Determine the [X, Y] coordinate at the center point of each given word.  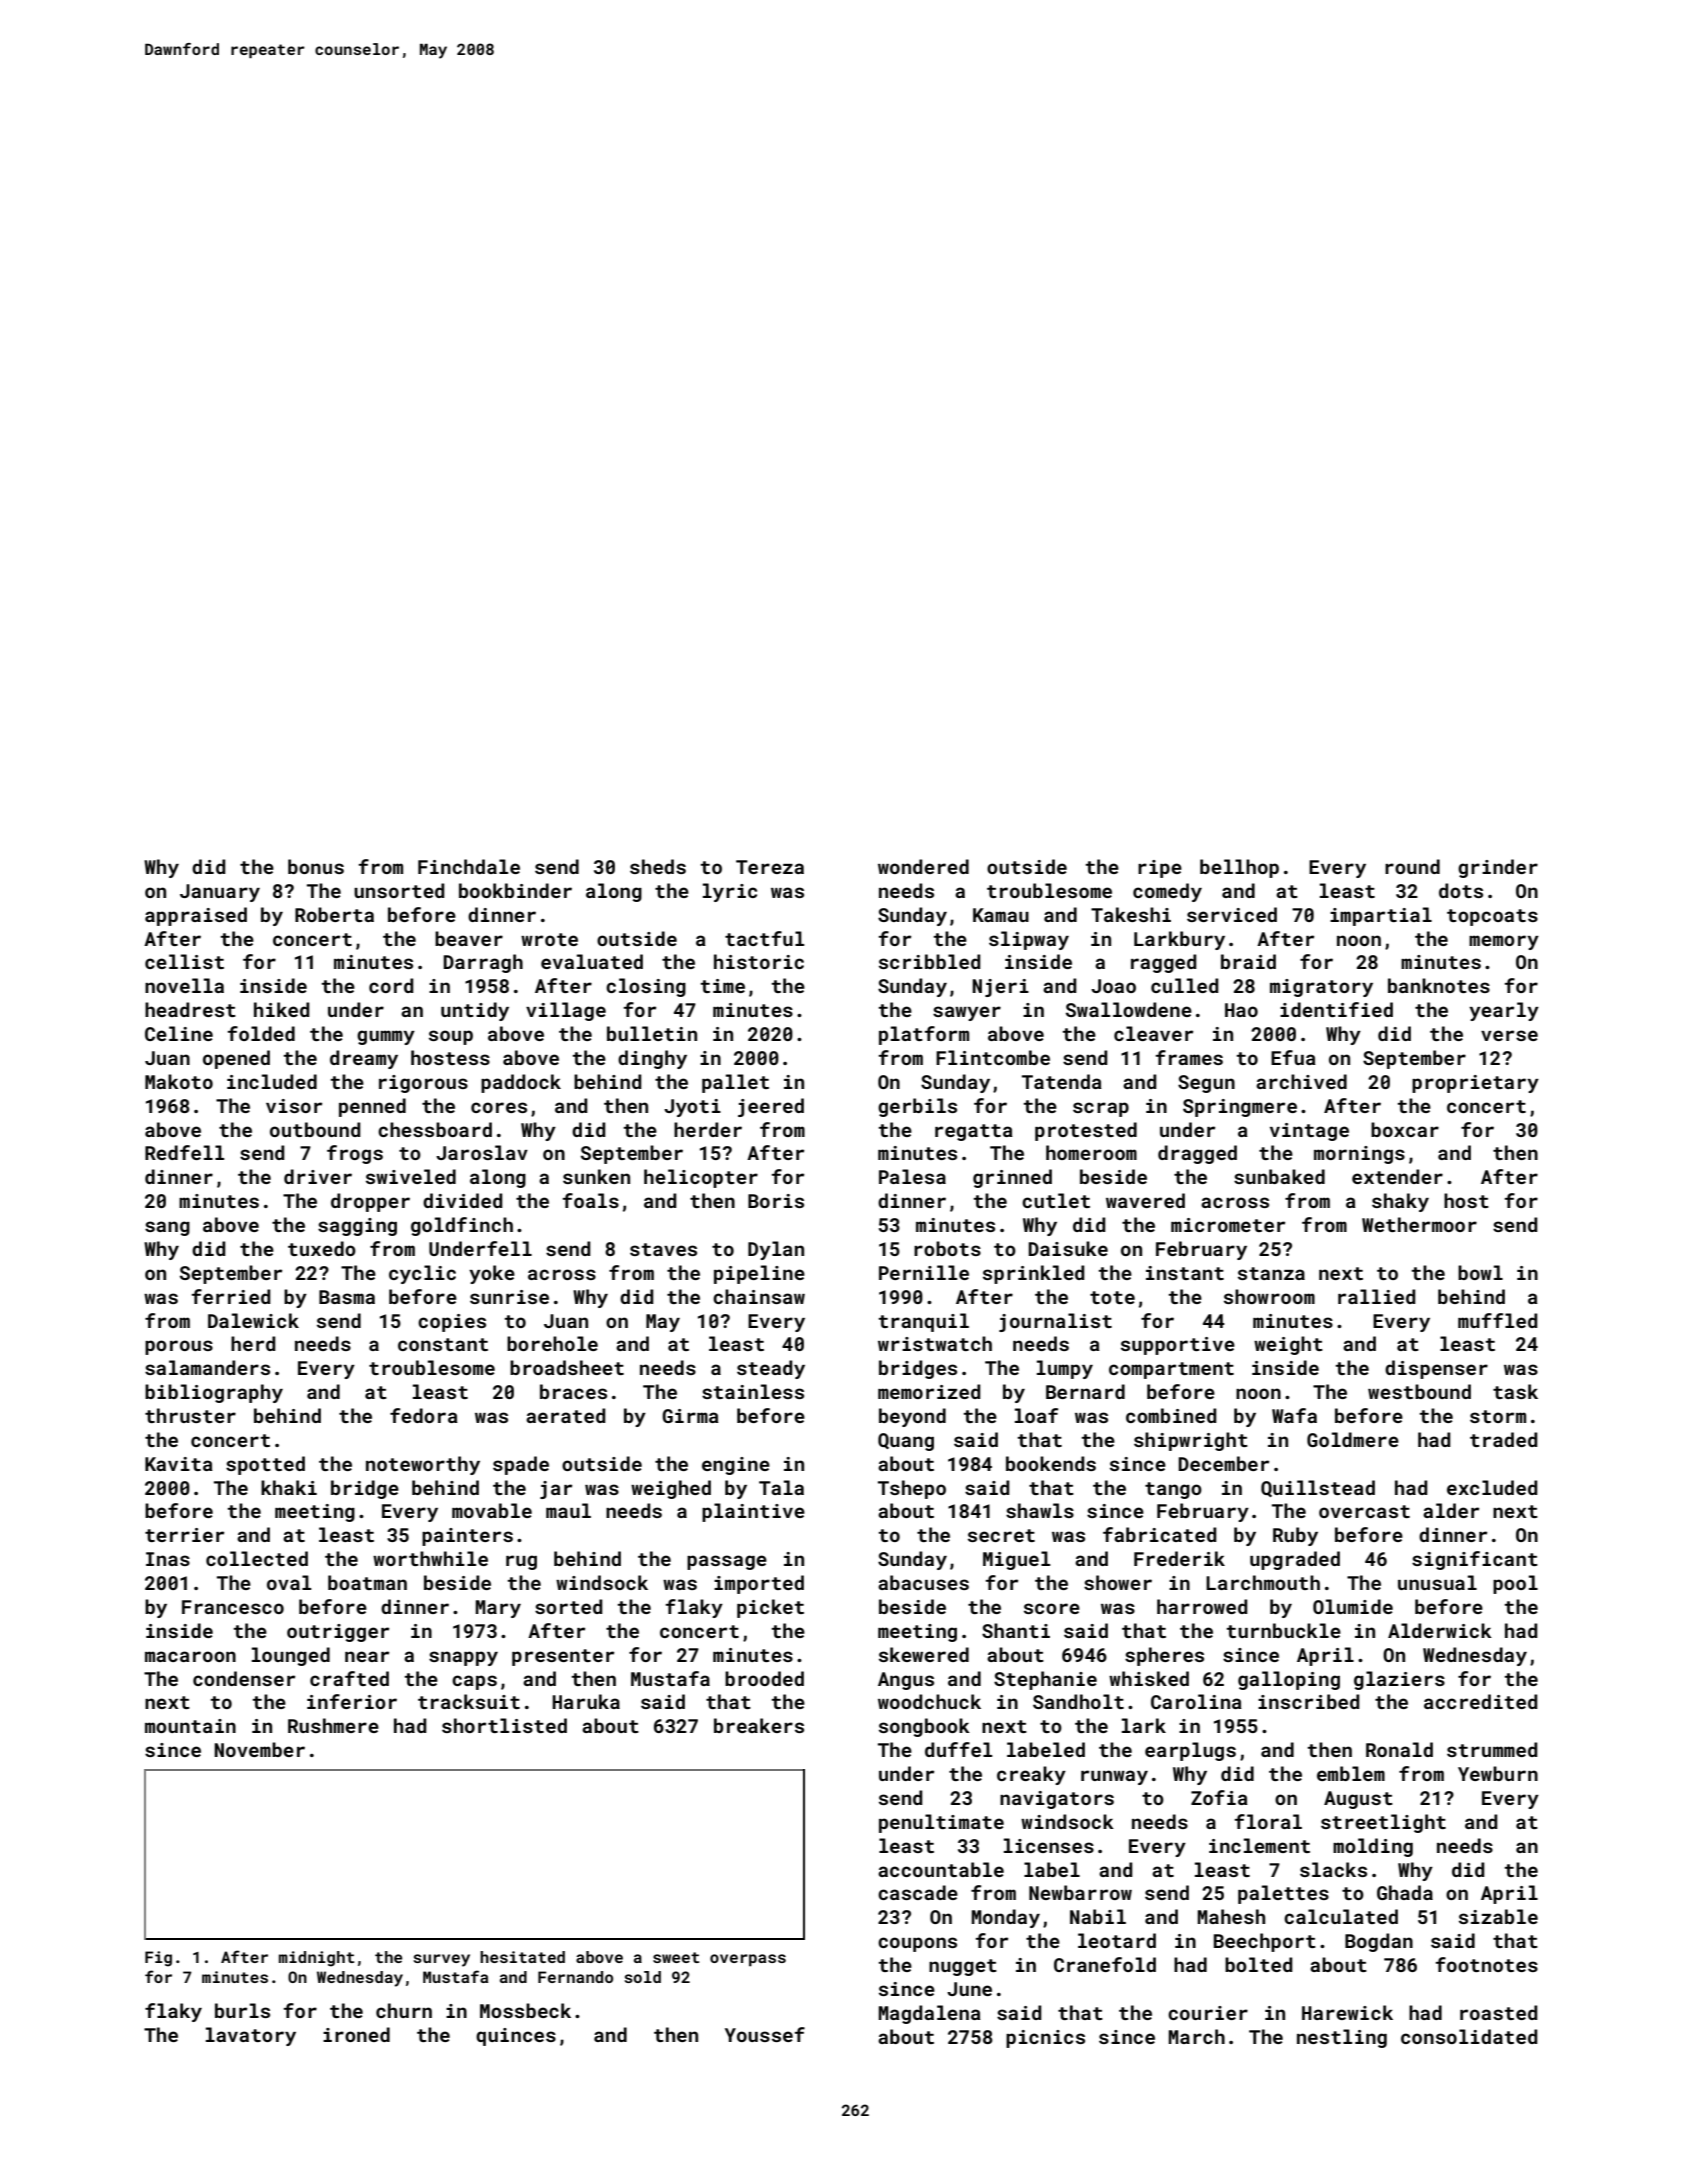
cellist [184, 961]
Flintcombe [993, 1057]
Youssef [765, 2034]
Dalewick [253, 1320]
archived [1301, 1081]
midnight [316, 1959]
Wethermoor [1419, 1224]
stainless [753, 1391]
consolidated [1469, 2036]
